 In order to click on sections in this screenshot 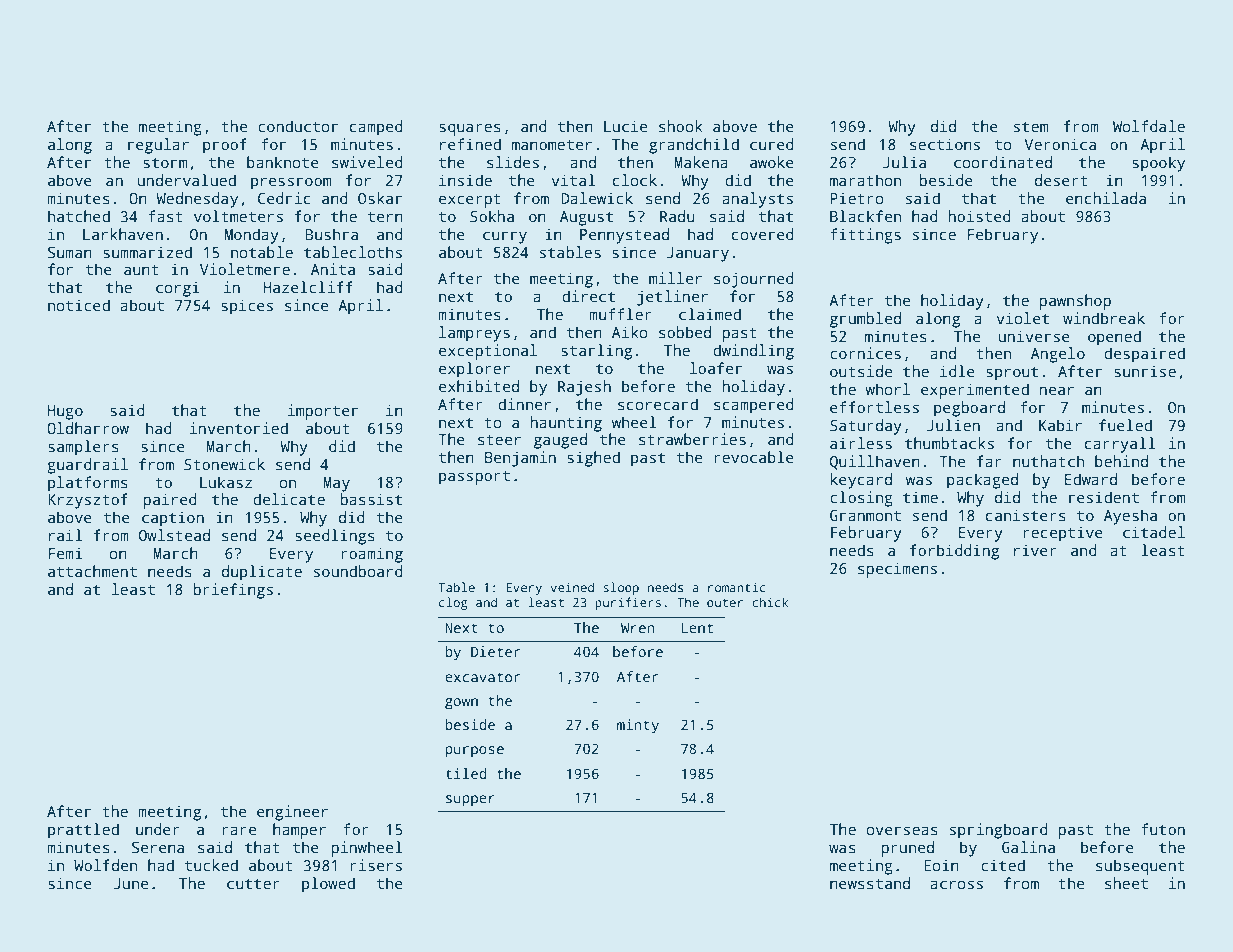, I will do `click(945, 144)`.
